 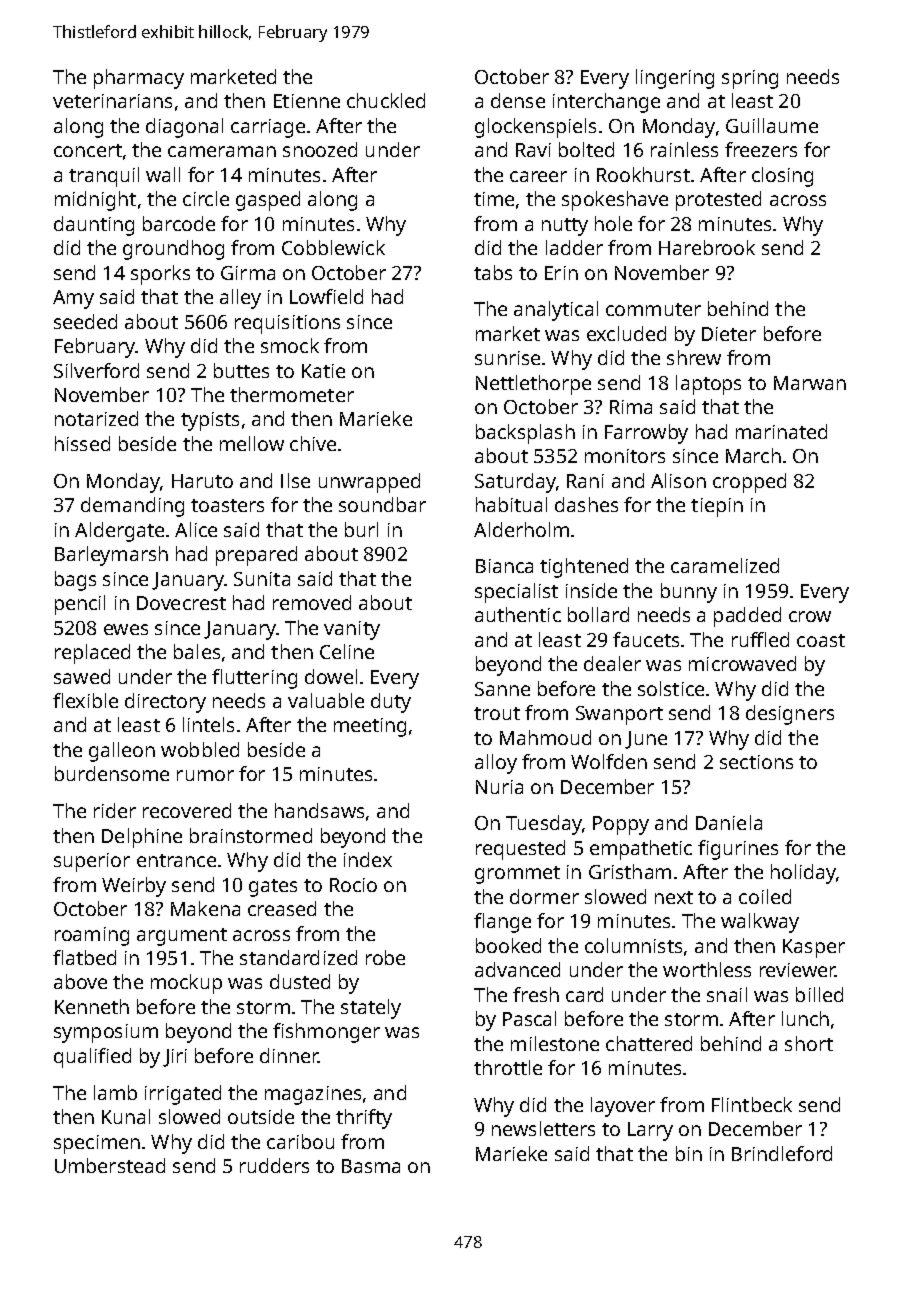 I want to click on Farrowby, so click(x=646, y=434).
